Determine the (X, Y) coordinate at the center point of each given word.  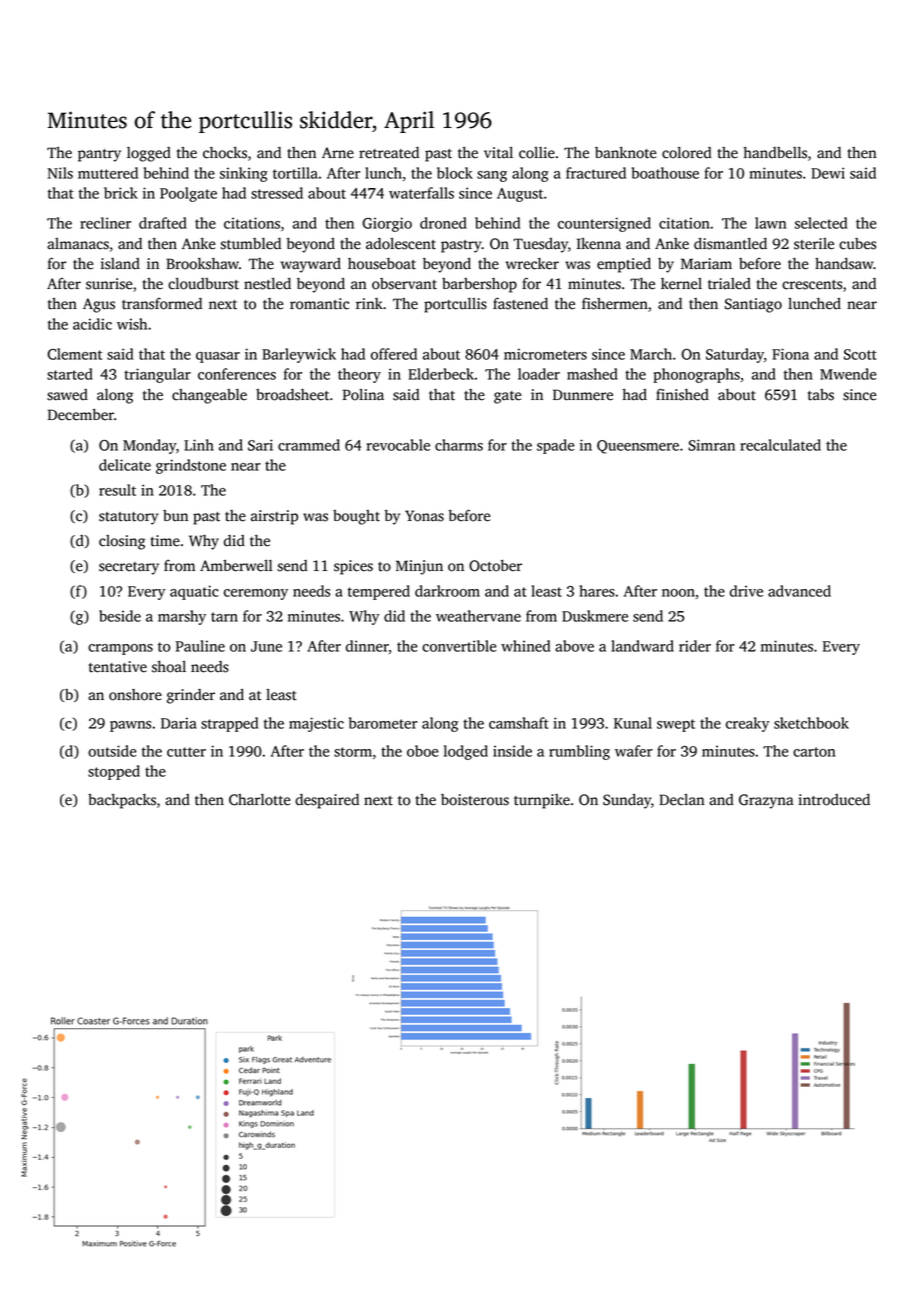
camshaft (519, 723)
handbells (775, 153)
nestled (267, 284)
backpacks (122, 801)
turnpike (542, 801)
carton (814, 752)
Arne (338, 153)
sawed (67, 395)
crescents (812, 285)
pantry (99, 155)
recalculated (780, 445)
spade (556, 446)
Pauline (200, 646)
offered (394, 354)
